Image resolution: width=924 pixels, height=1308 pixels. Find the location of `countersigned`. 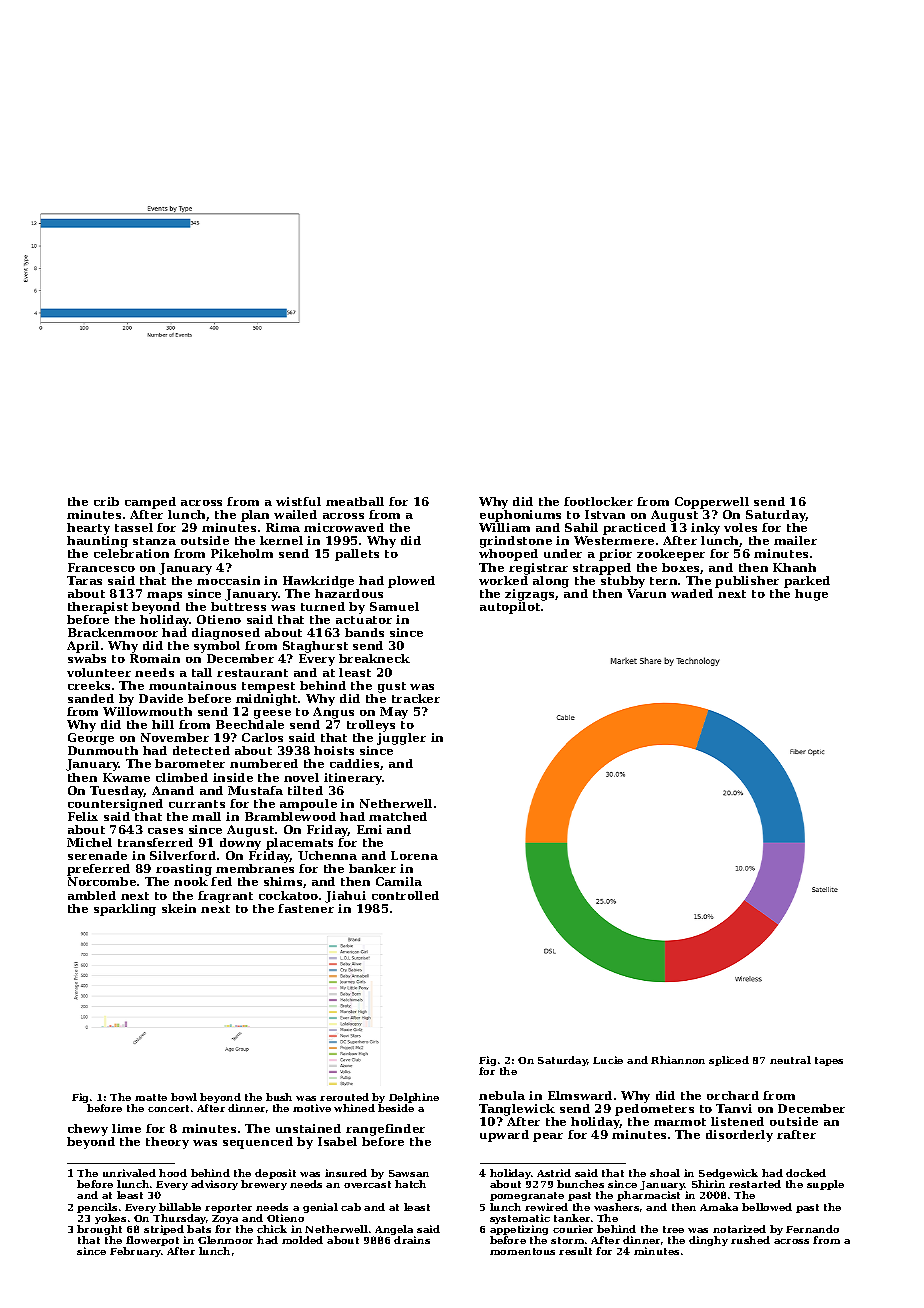

countersigned is located at coordinates (115, 805).
